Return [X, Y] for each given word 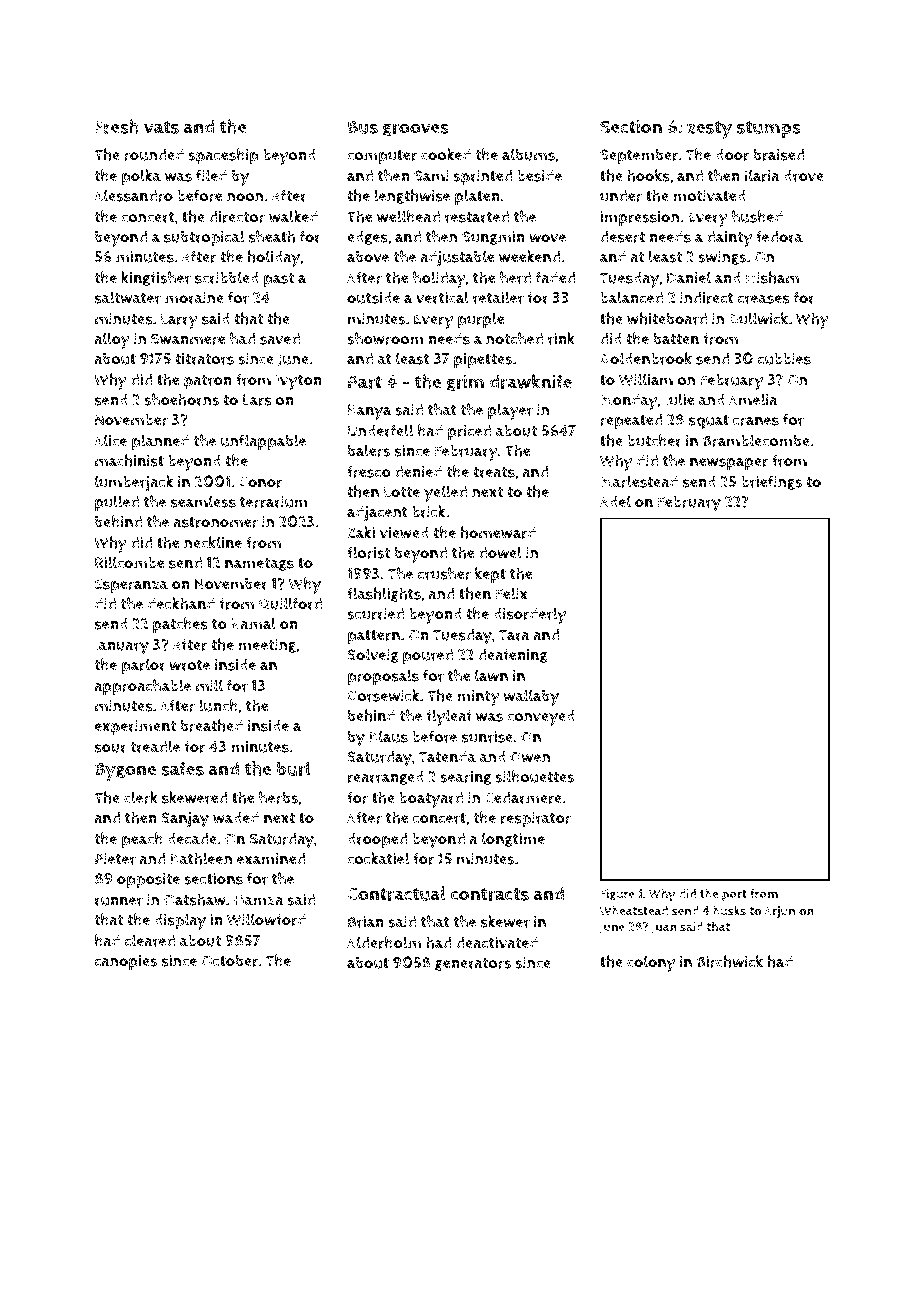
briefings [771, 482]
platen [477, 197]
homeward [498, 532]
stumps [769, 129]
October [230, 961]
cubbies [784, 359]
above [368, 257]
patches [180, 625]
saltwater [128, 297]
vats [161, 127]
